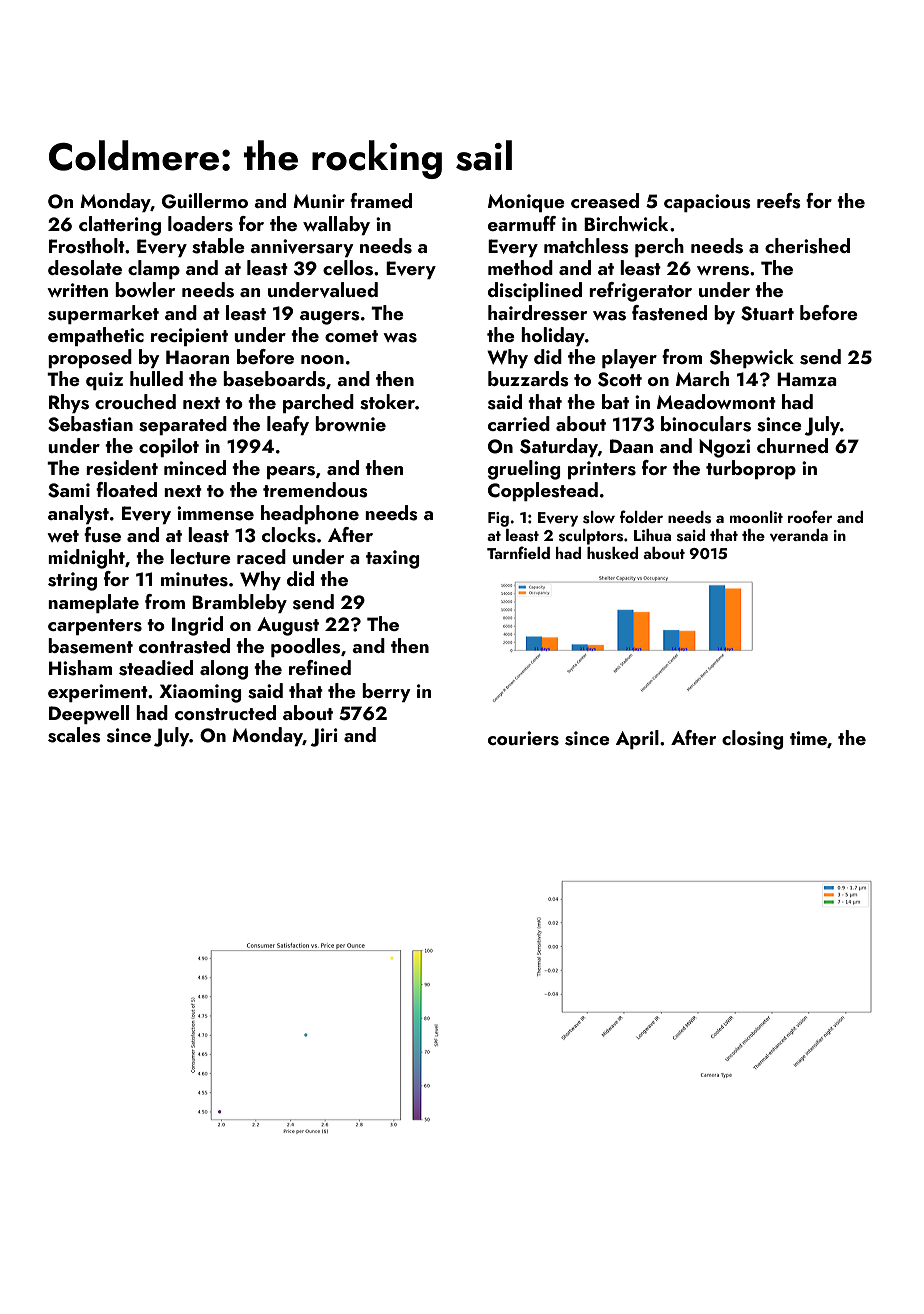 The height and width of the document is (1314, 924). I want to click on couriers, so click(523, 738).
